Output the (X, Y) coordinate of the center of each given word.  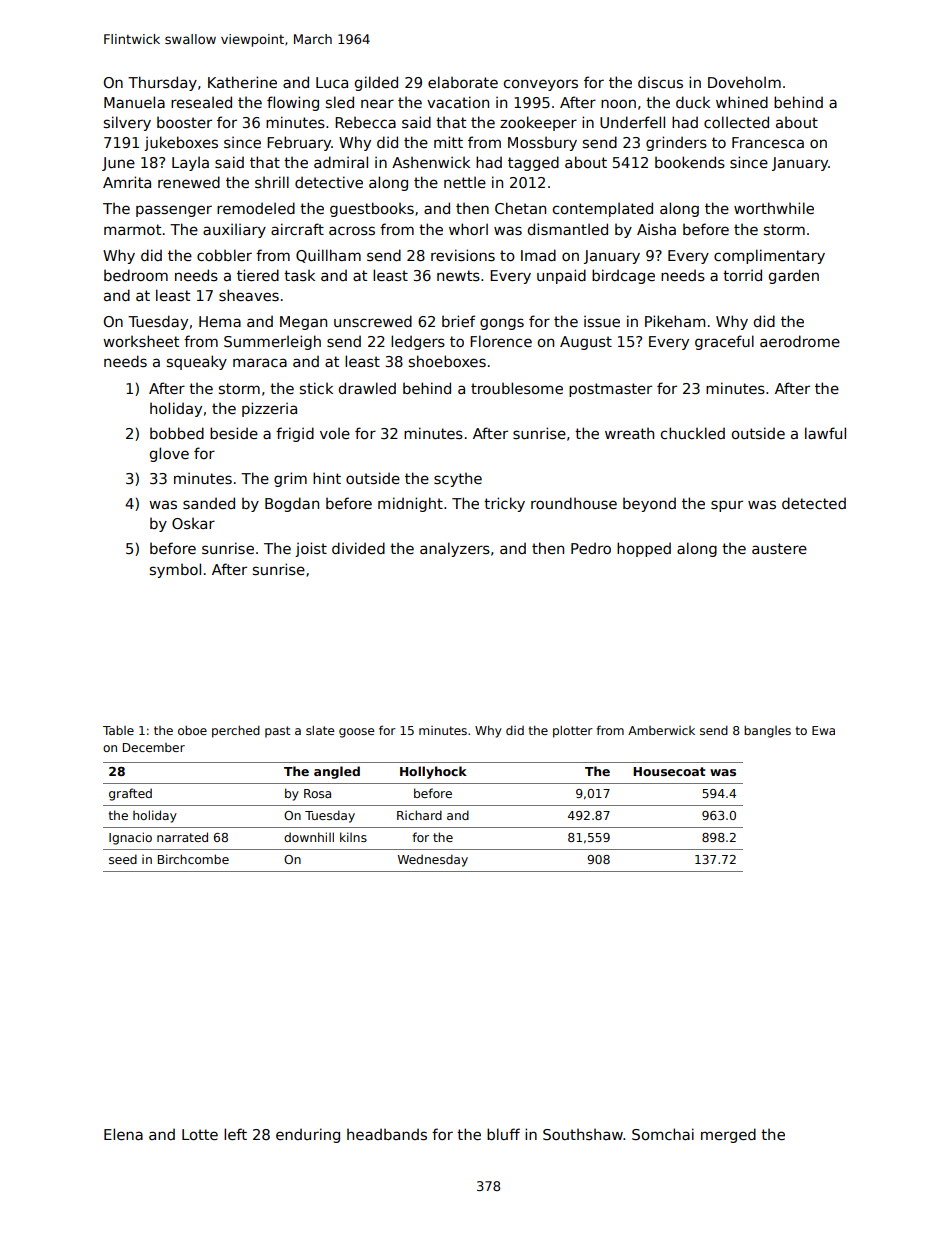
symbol (175, 570)
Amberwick (661, 730)
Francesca (768, 142)
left (235, 1134)
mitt (448, 142)
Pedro (591, 548)
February (299, 143)
